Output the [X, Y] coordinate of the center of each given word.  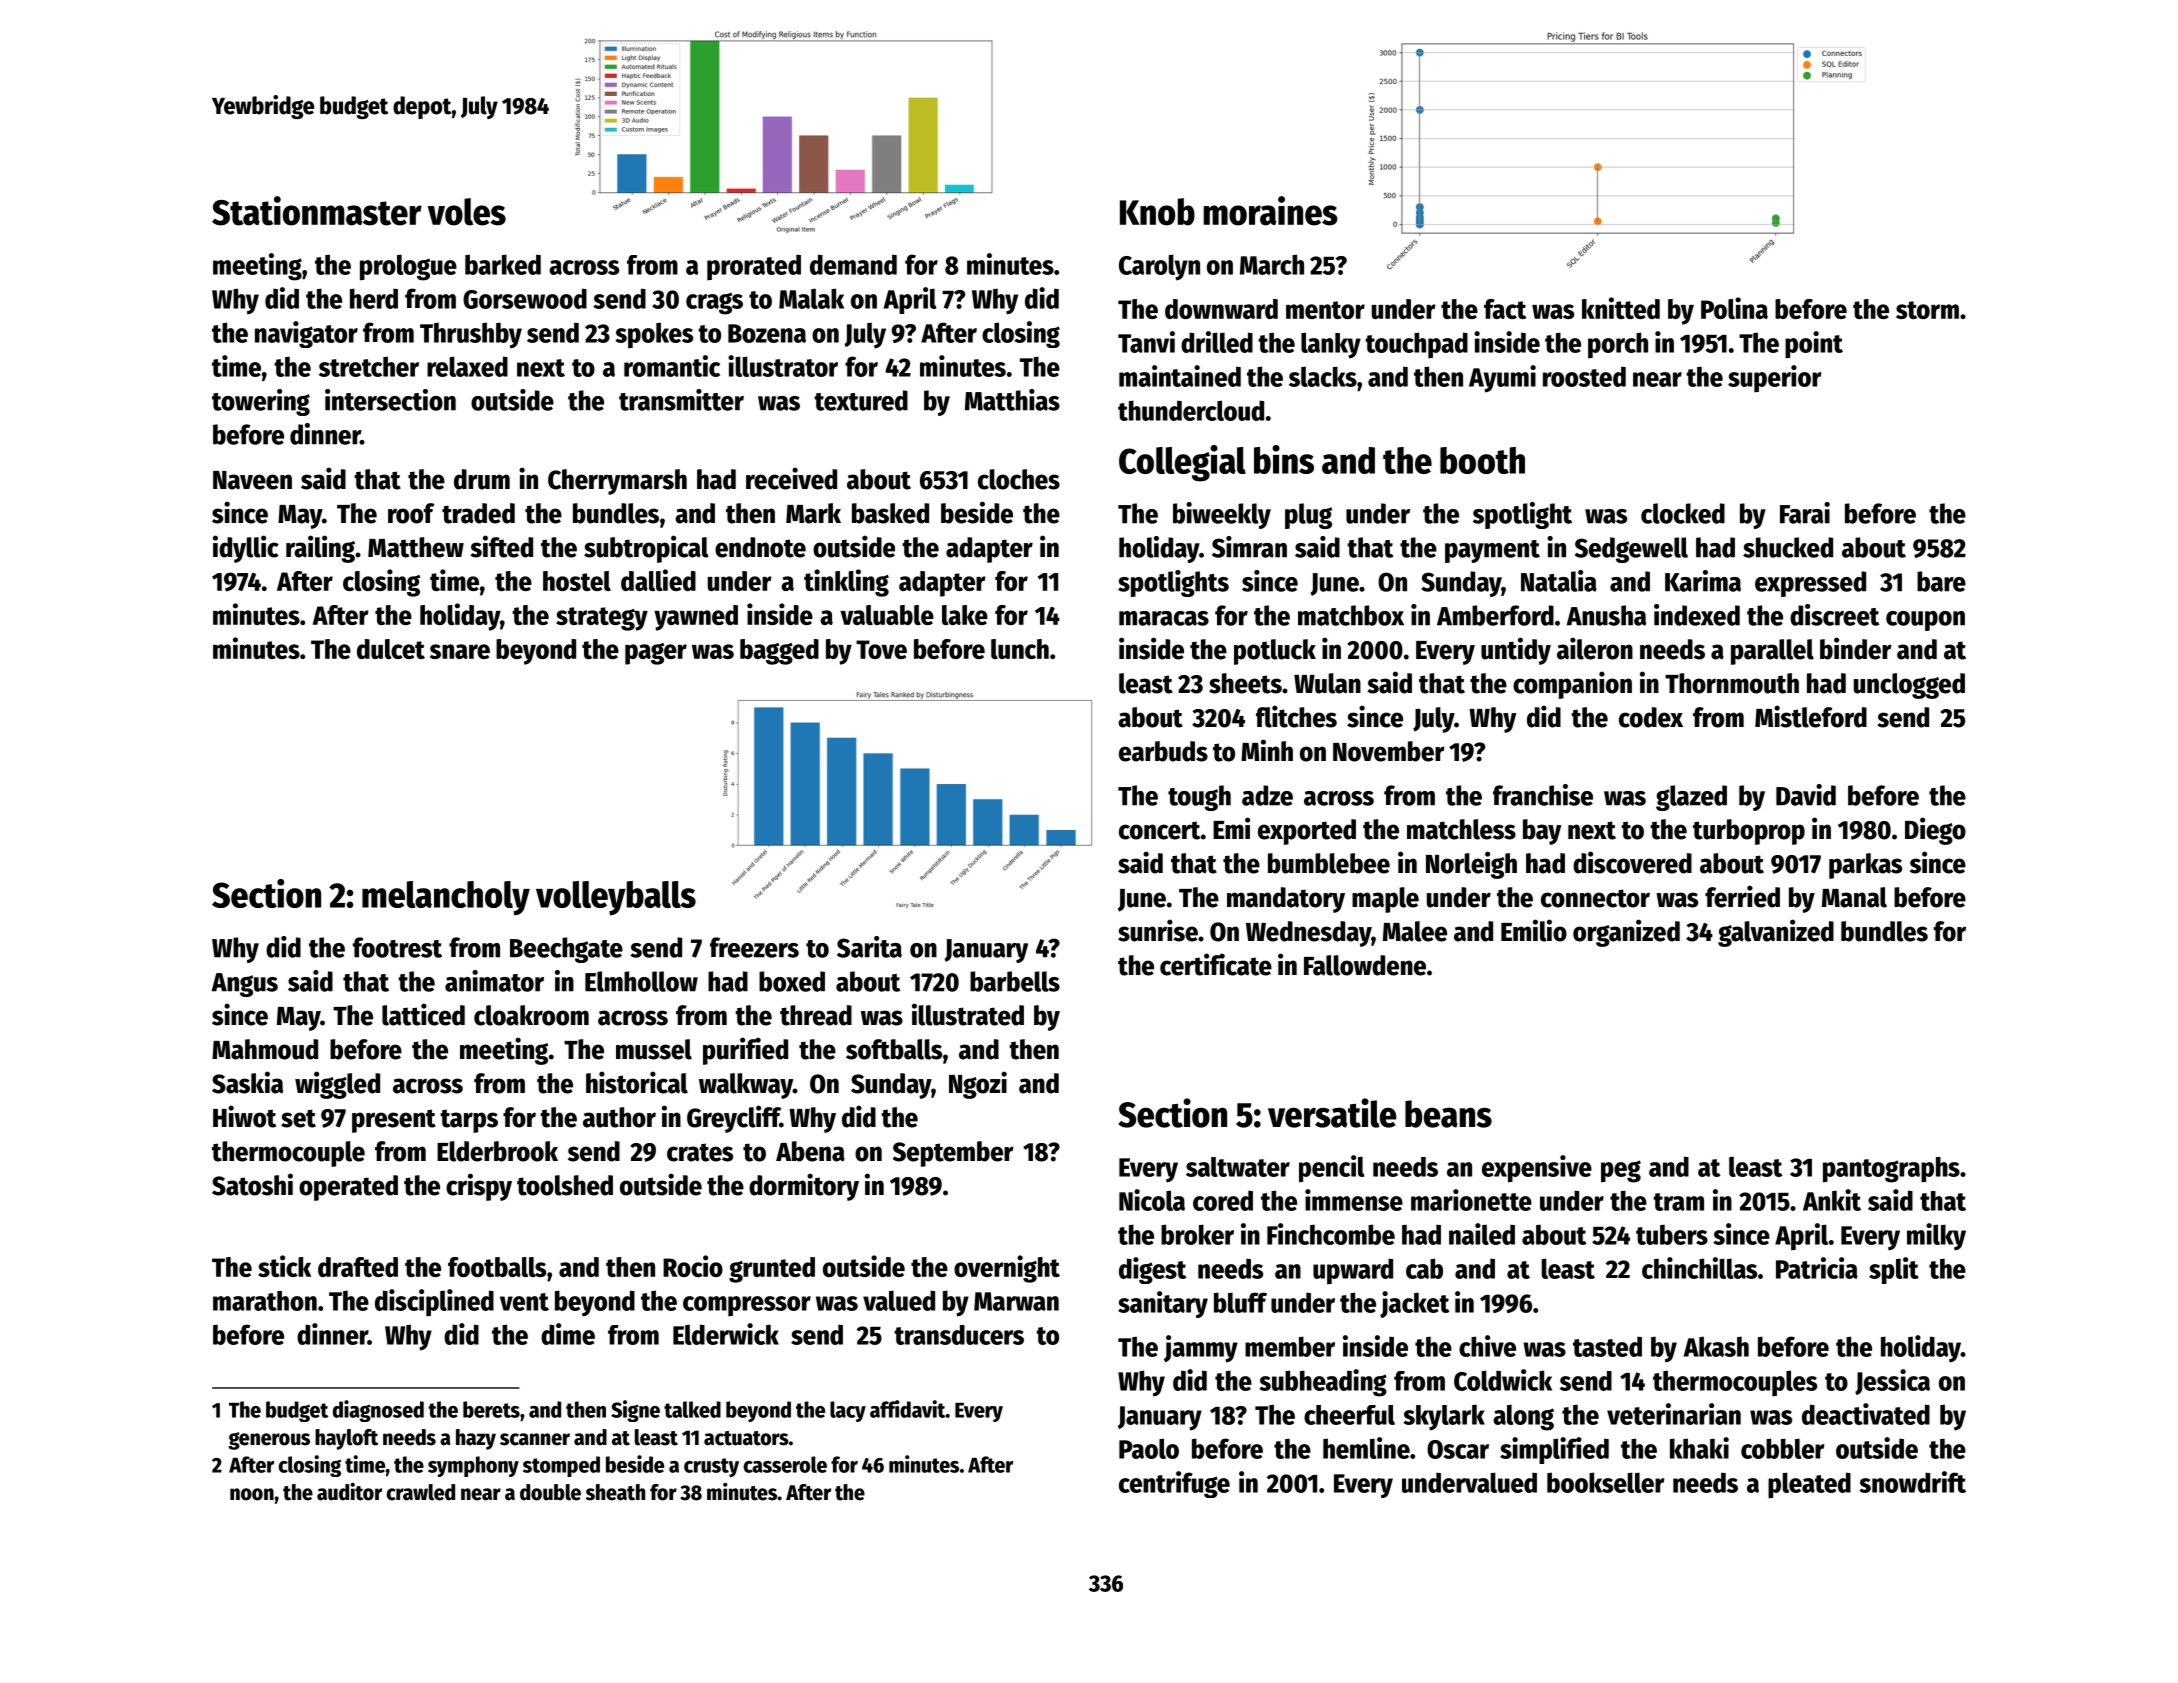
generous [269, 1441]
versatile [1332, 1113]
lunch [1020, 649]
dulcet [391, 649]
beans [1448, 1114]
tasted [1607, 1346]
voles [467, 212]
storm [1927, 310]
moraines [1270, 211]
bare [1941, 581]
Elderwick [726, 1334]
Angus [245, 985]
